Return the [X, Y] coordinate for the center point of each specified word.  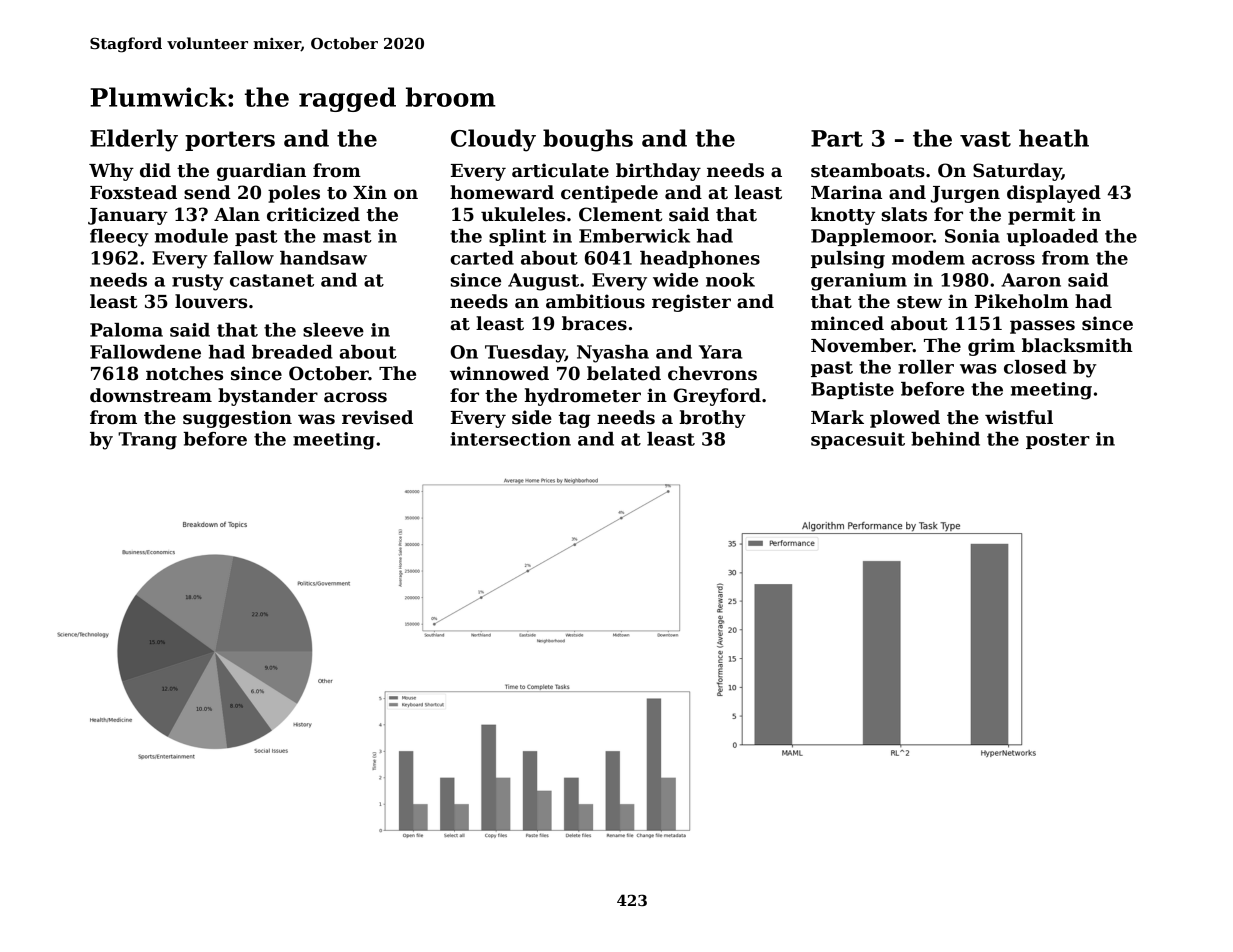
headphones [700, 259]
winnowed [499, 373]
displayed [1054, 194]
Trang [147, 441]
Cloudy [493, 140]
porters [230, 141]
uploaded [1052, 237]
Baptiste [852, 390]
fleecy [119, 238]
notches [184, 373]
